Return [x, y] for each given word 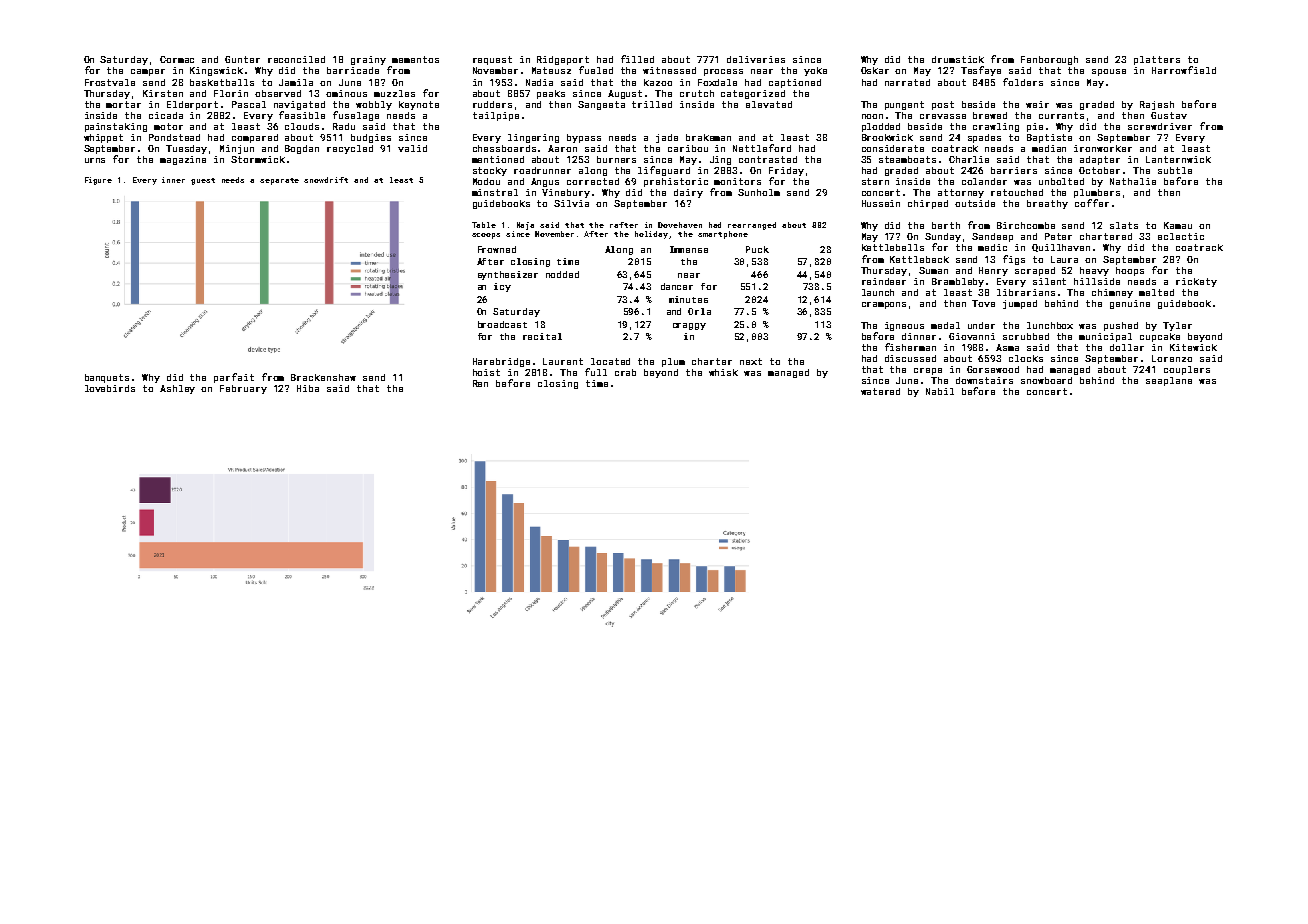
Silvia [571, 203]
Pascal [249, 104]
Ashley [177, 389]
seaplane [1169, 381]
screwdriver [1160, 126]
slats [1124, 225]
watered [880, 391]
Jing [720, 160]
